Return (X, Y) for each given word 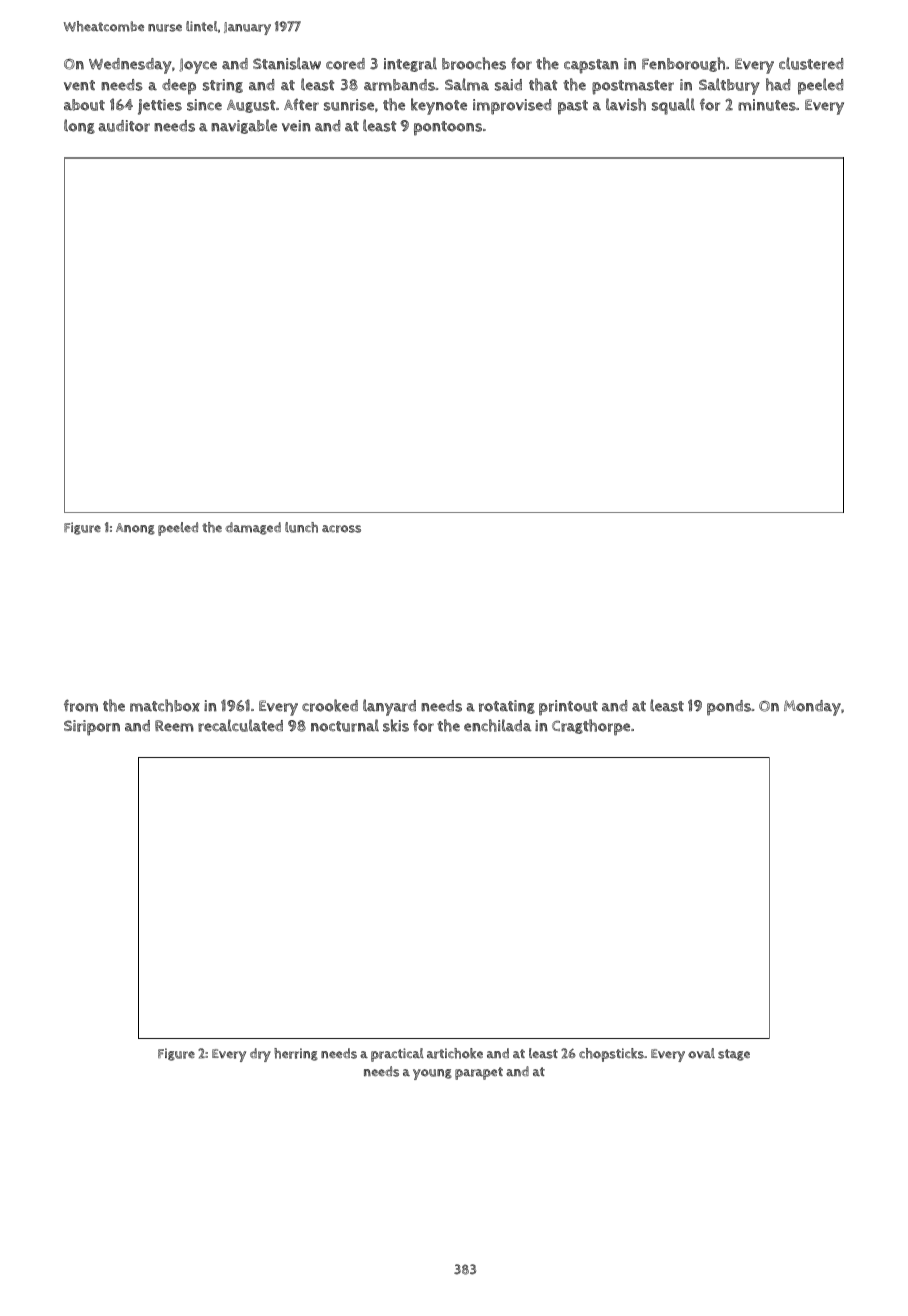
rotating (507, 707)
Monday (812, 708)
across (341, 529)
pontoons (448, 128)
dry (260, 1055)
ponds (729, 708)
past (573, 107)
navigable (244, 126)
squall (673, 106)
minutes (767, 105)
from (81, 705)
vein (296, 126)
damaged (253, 528)
